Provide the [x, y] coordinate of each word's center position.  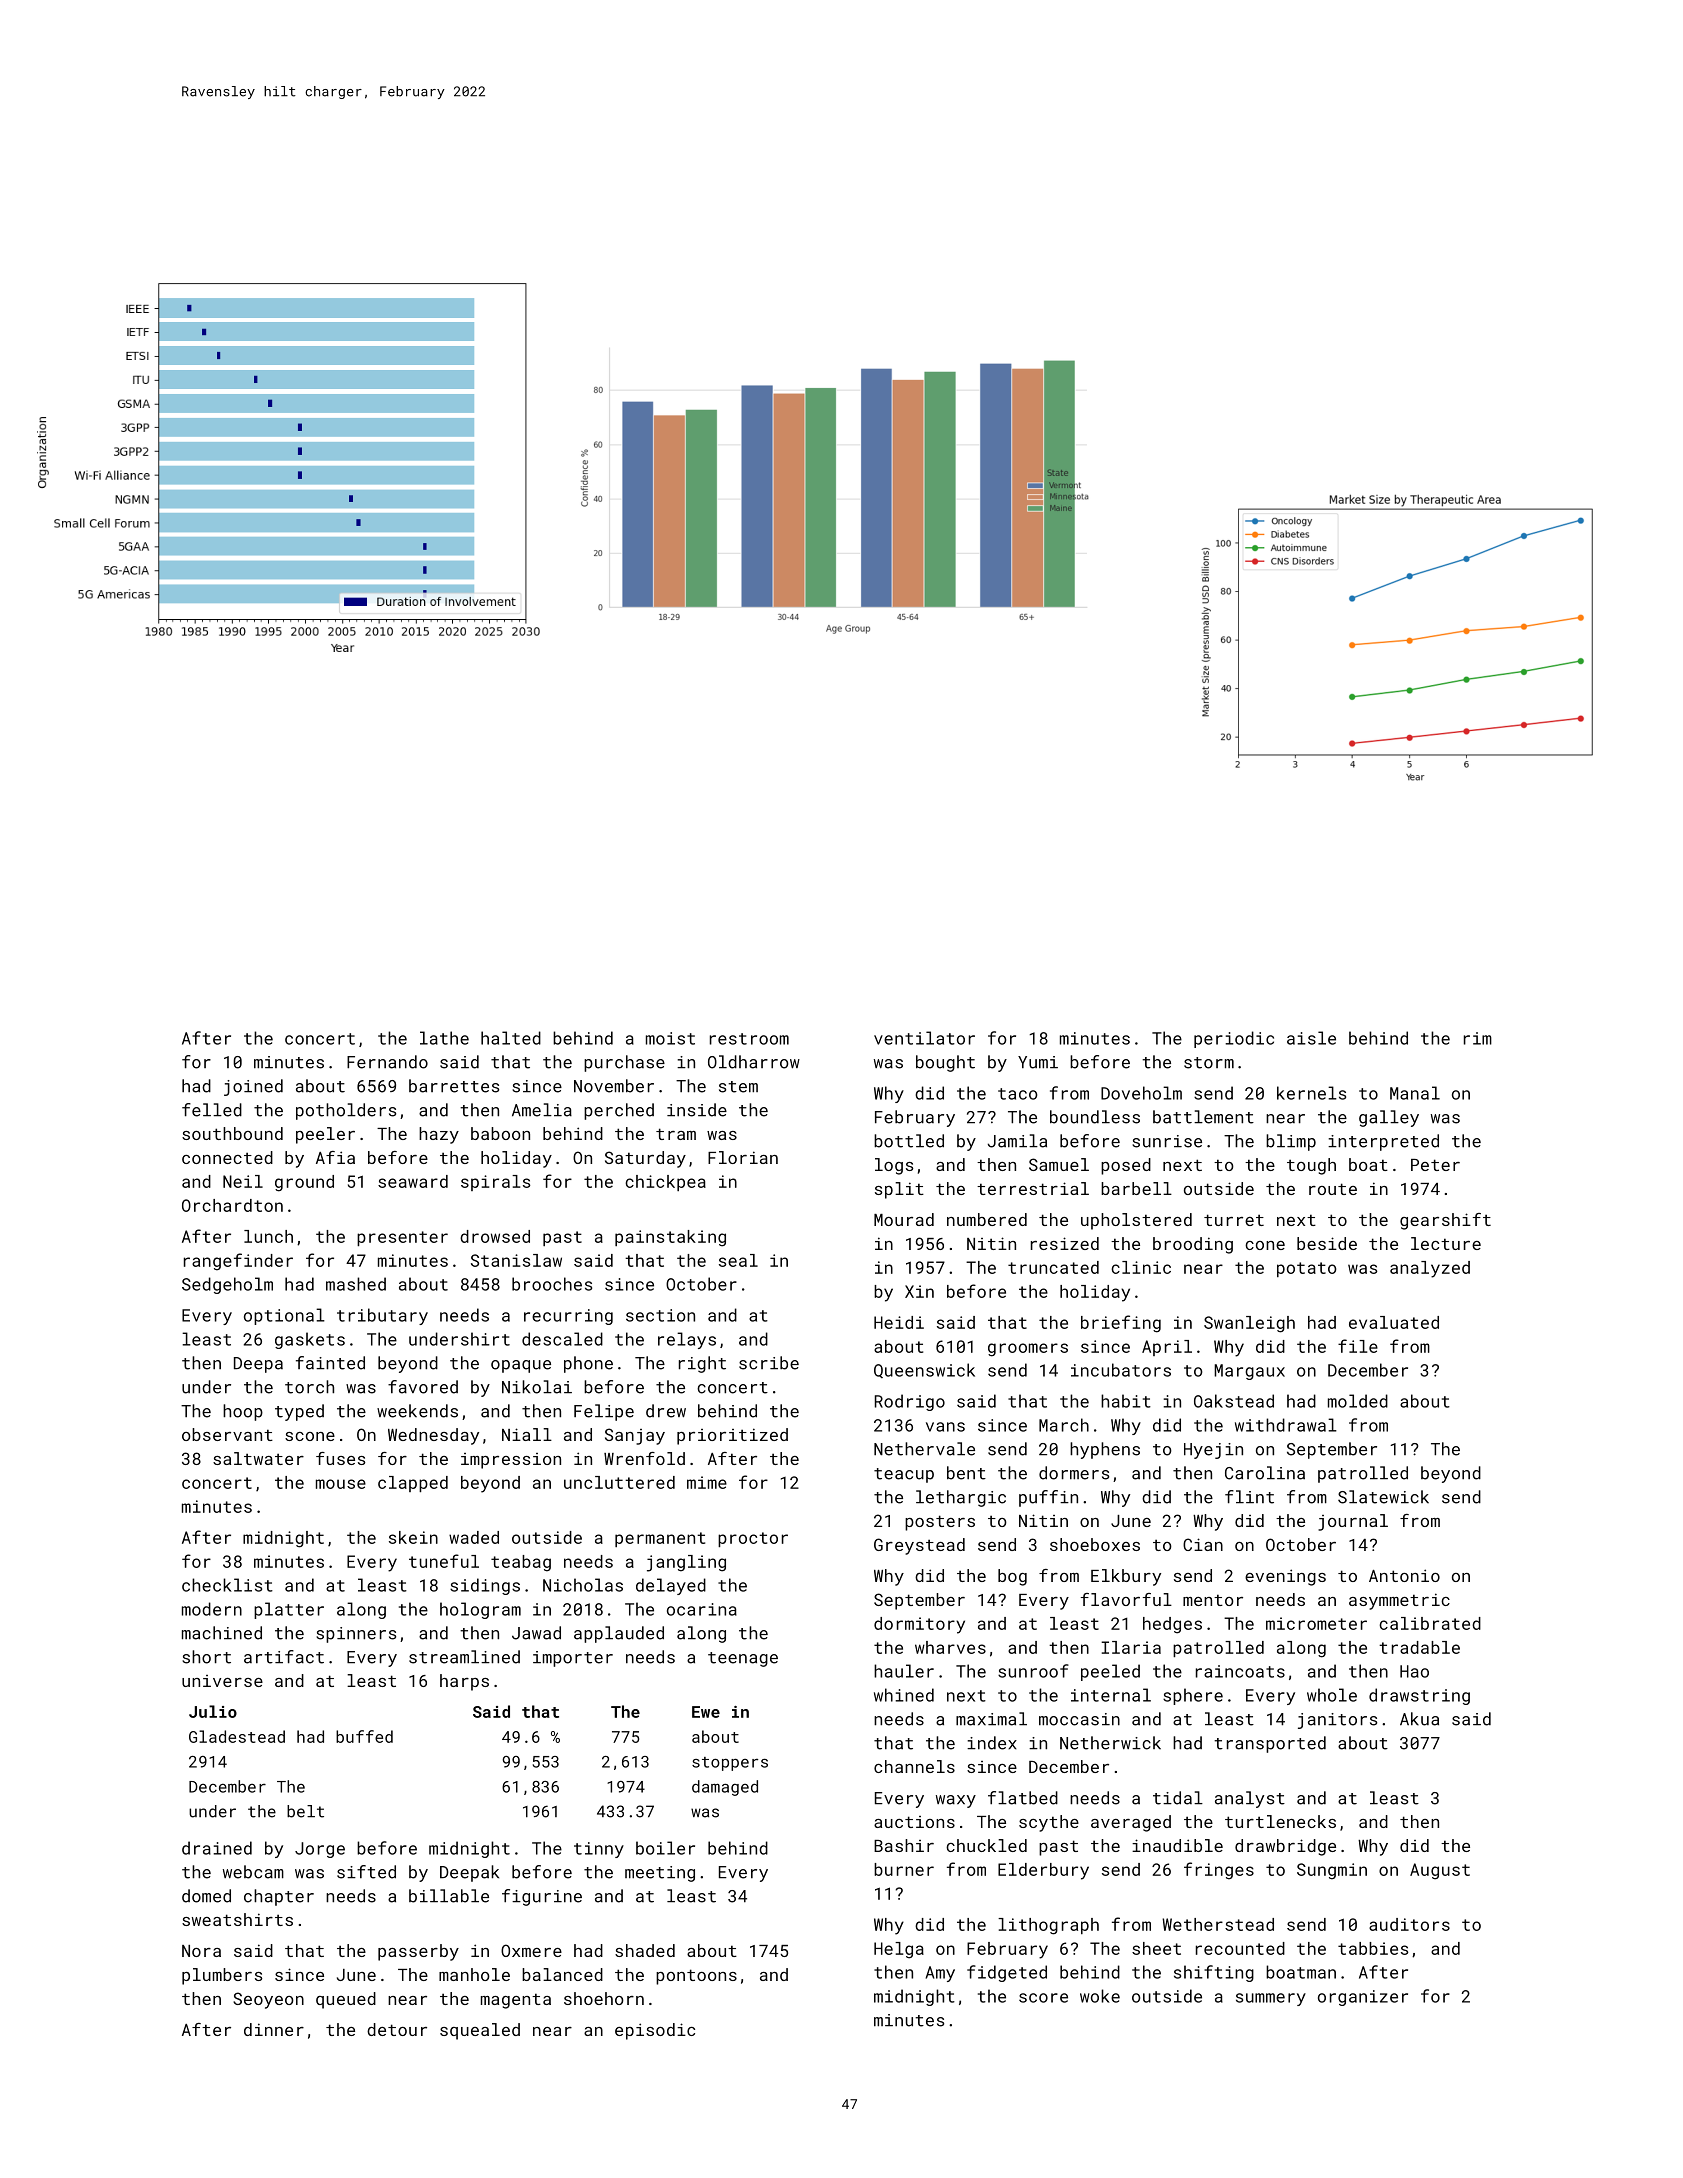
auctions [914, 1822]
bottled [909, 1141]
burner [904, 1869]
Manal [1415, 1093]
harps [464, 1682]
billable [449, 1896]
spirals [495, 1183]
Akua [1419, 1719]
